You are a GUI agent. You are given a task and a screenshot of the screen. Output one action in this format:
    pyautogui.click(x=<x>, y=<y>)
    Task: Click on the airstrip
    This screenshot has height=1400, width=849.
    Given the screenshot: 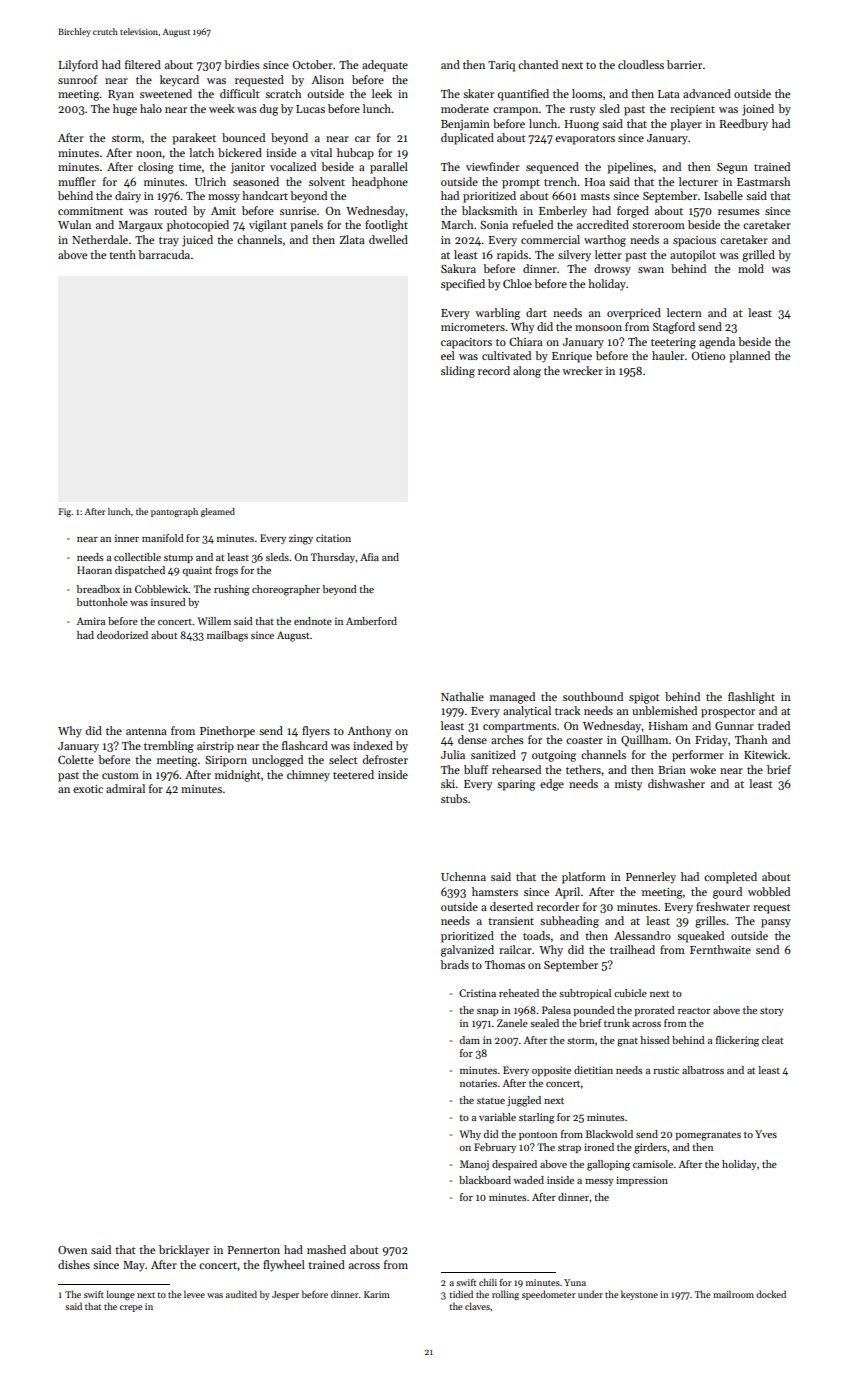 What is the action you would take?
    pyautogui.click(x=215, y=747)
